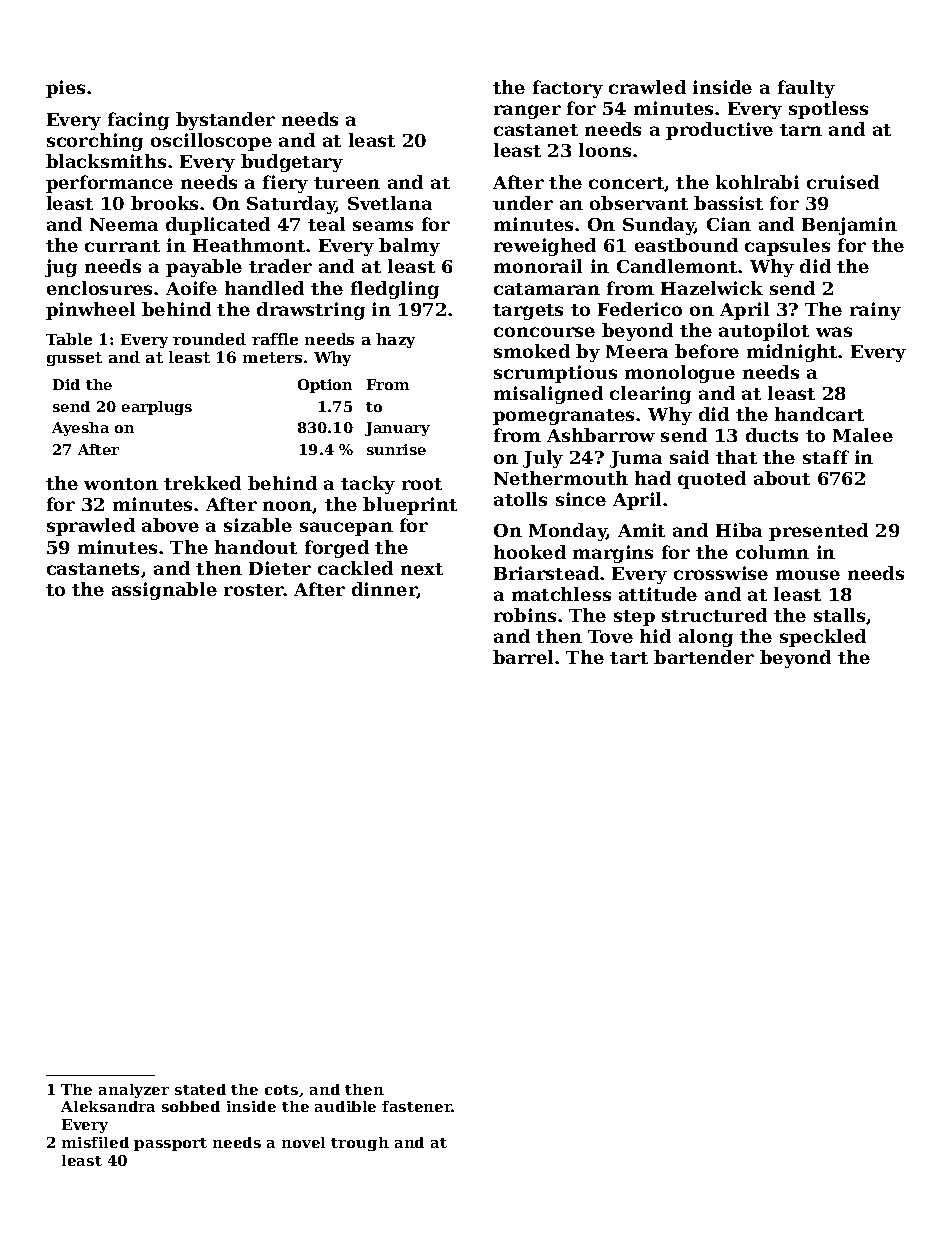 The width and height of the screenshot is (952, 1233). Describe the element at coordinates (164, 591) in the screenshot. I see `assignable` at that location.
